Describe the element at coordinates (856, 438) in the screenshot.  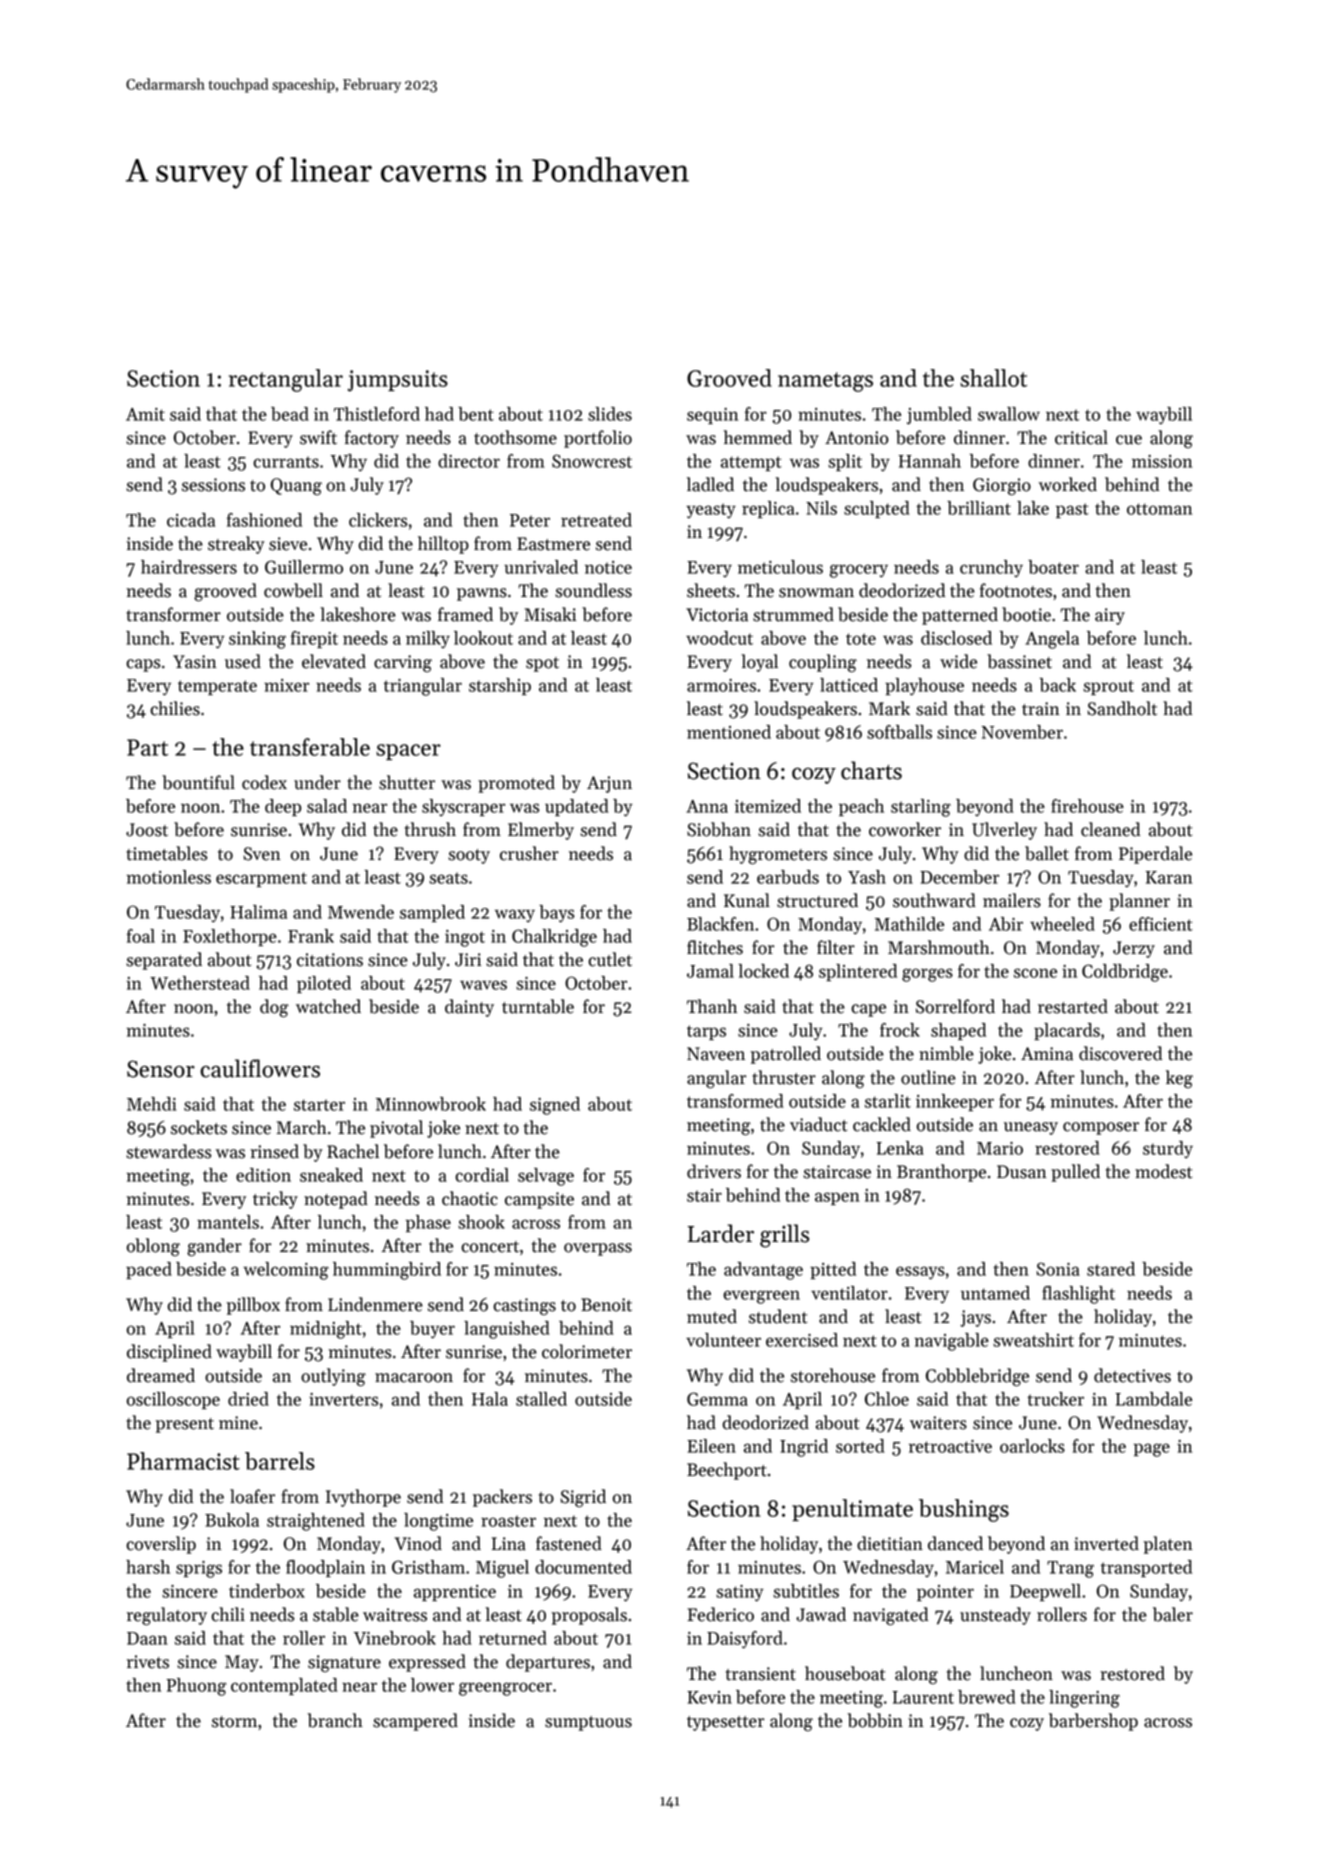
I see `Antonio` at that location.
